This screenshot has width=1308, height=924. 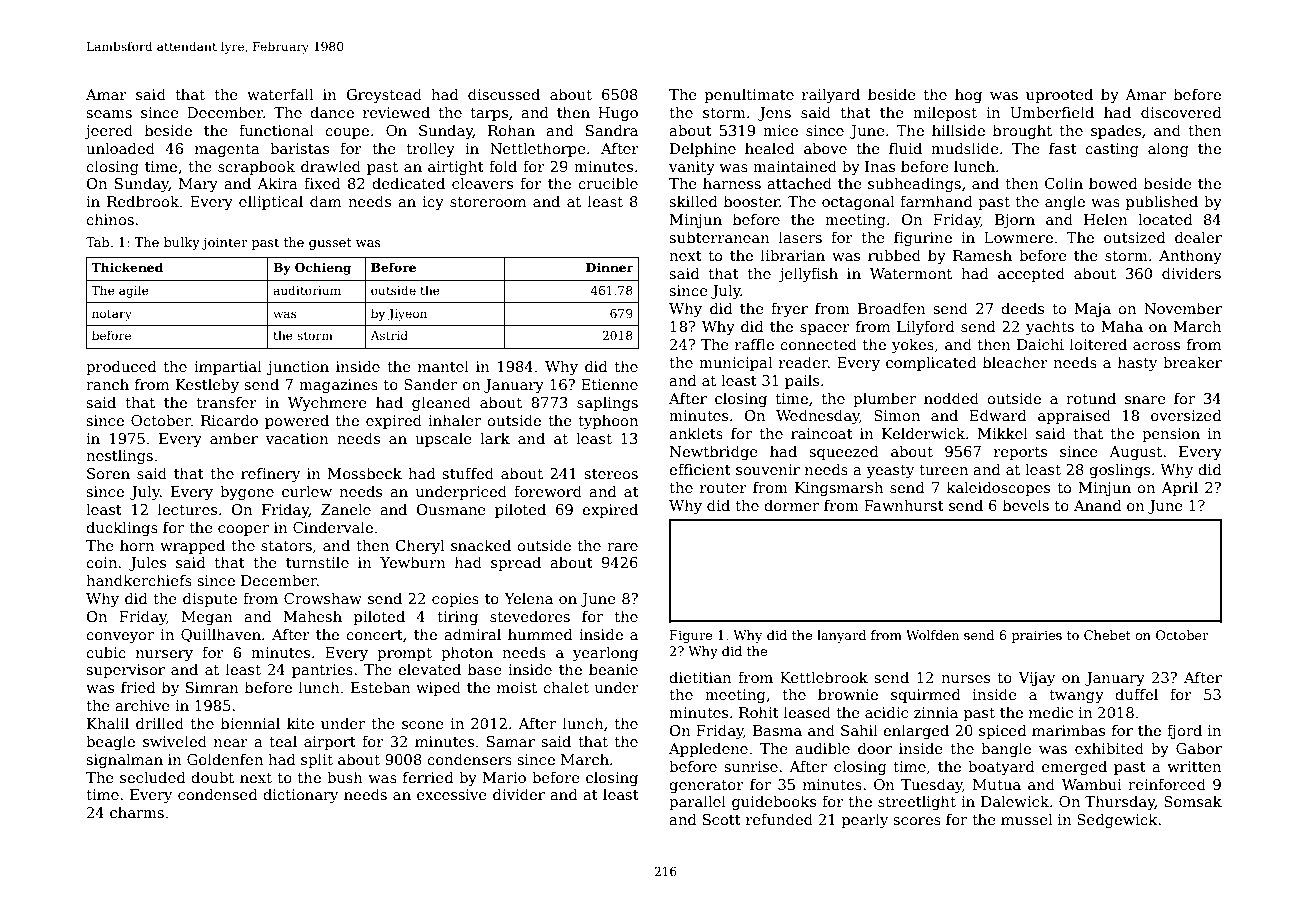 What do you see at coordinates (182, 243) in the screenshot?
I see `bulky` at bounding box center [182, 243].
